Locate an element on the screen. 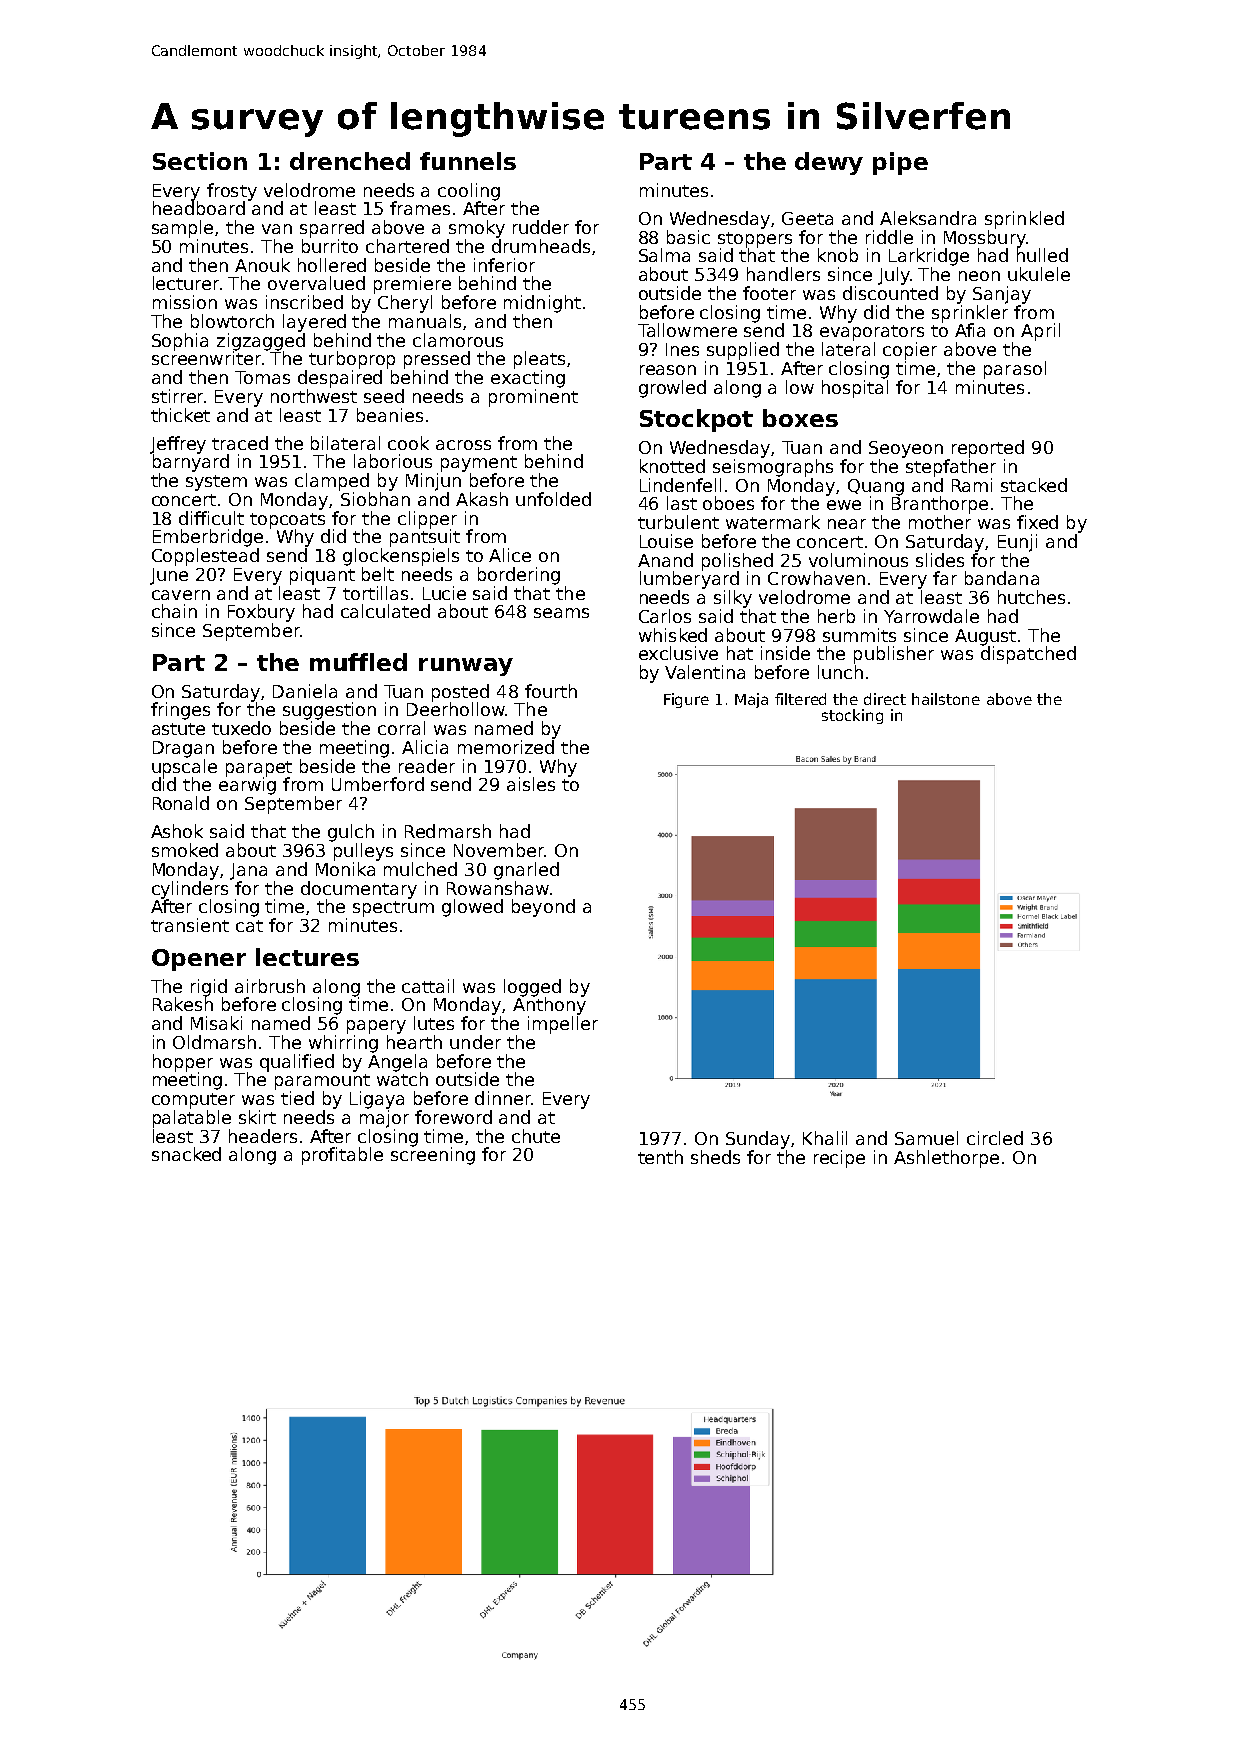 The image size is (1238, 1751). clamped is located at coordinates (332, 482).
